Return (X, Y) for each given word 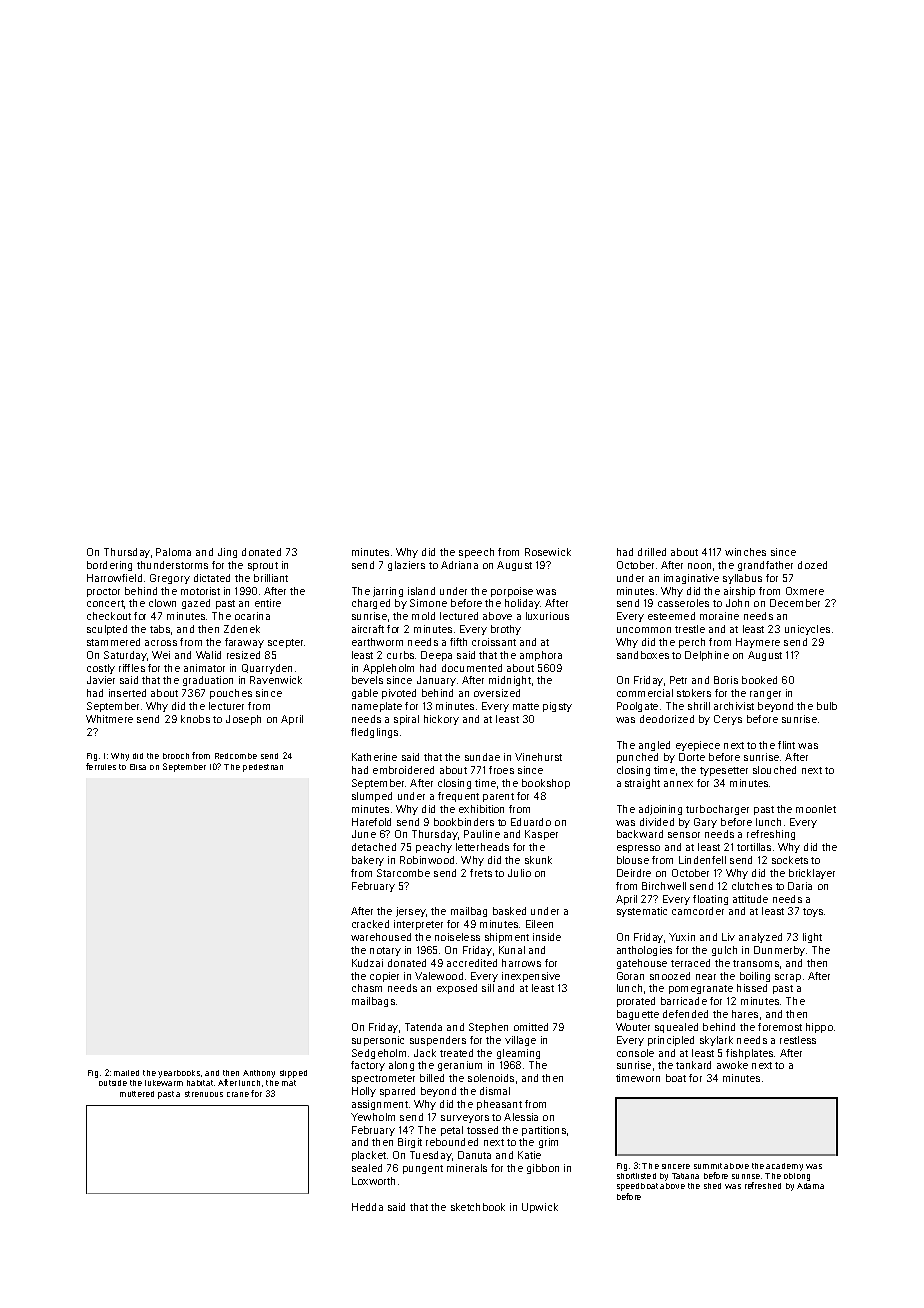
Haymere (758, 643)
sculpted (107, 630)
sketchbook (478, 1207)
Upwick (540, 1208)
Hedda (367, 1207)
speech (476, 553)
